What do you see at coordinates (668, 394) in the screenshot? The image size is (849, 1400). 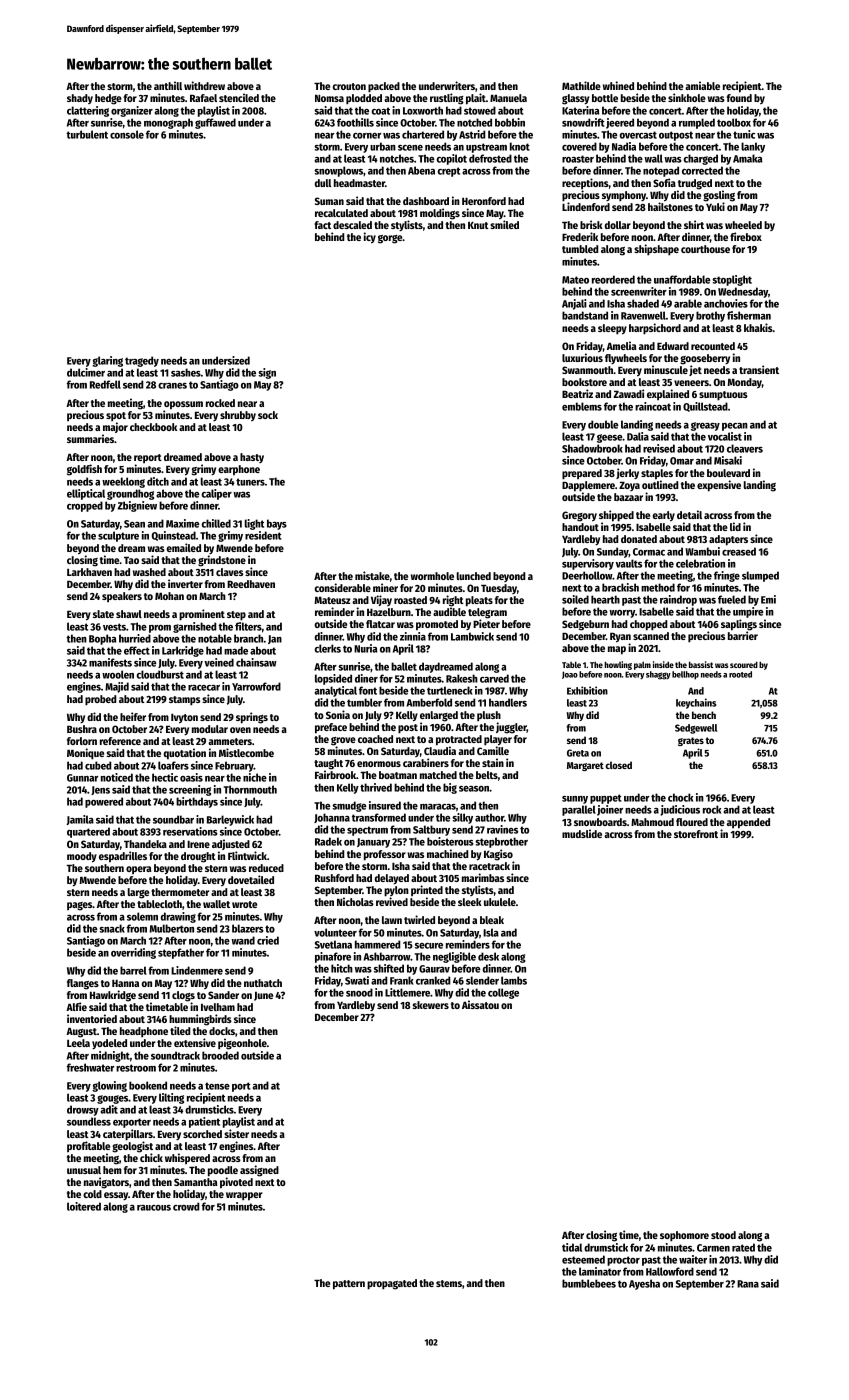 I see `explained` at bounding box center [668, 394].
